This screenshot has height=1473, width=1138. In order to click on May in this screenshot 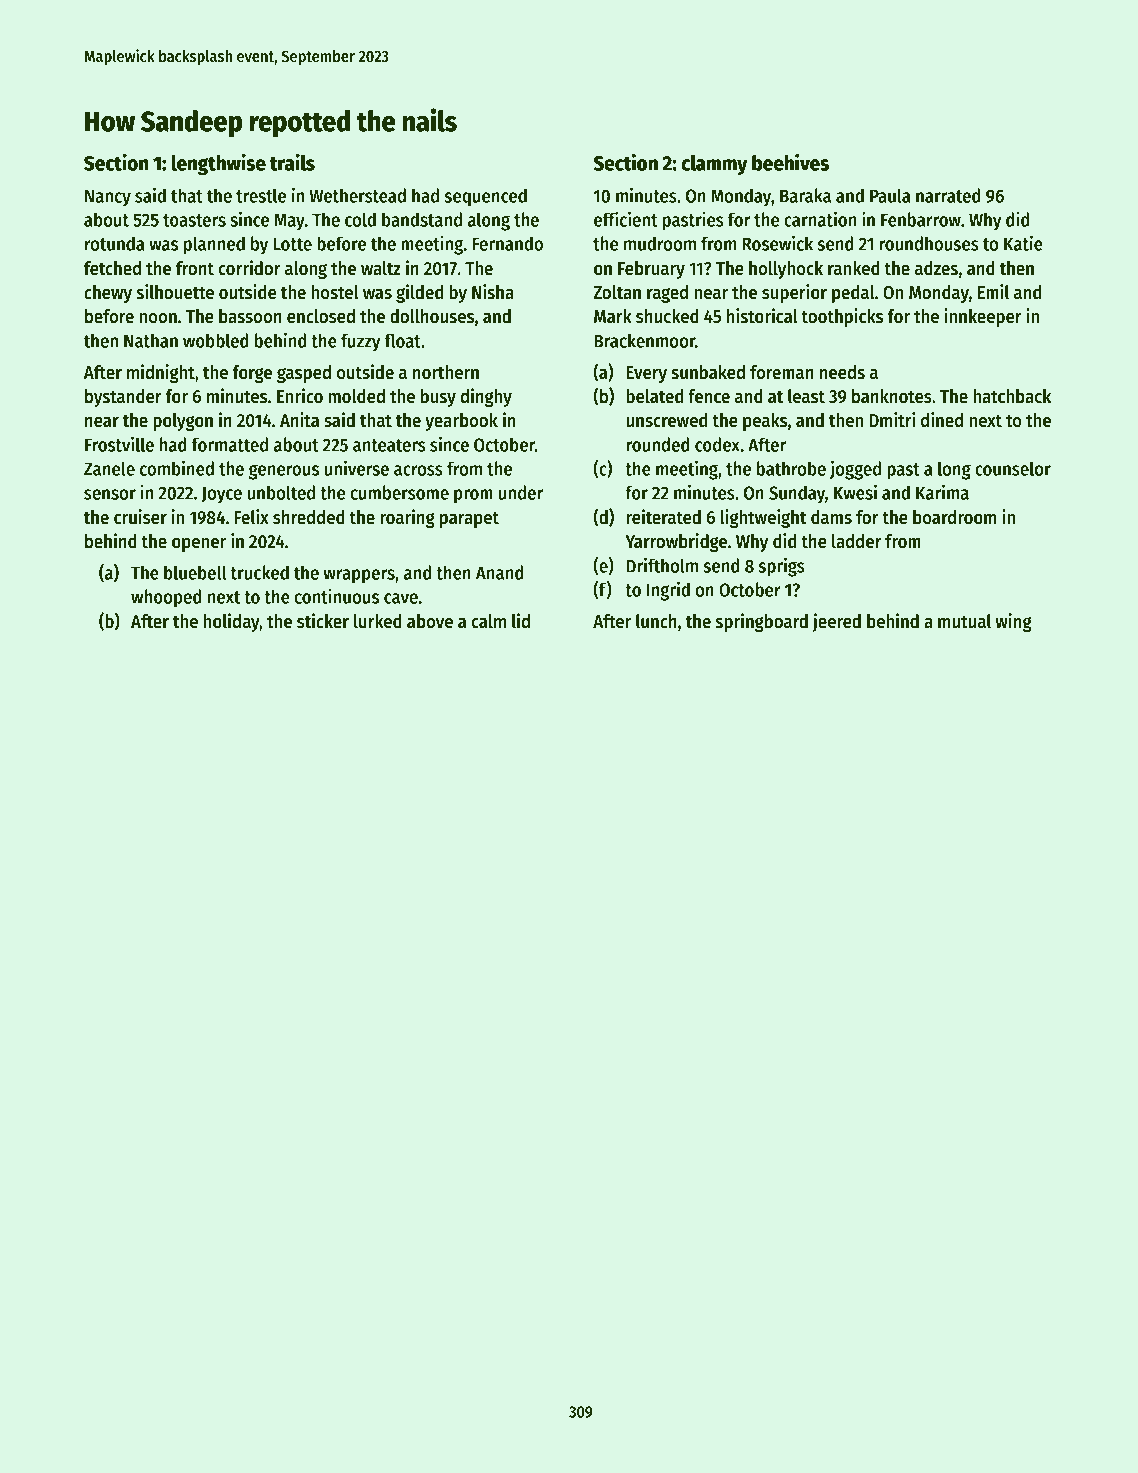, I will do `click(289, 222)`.
